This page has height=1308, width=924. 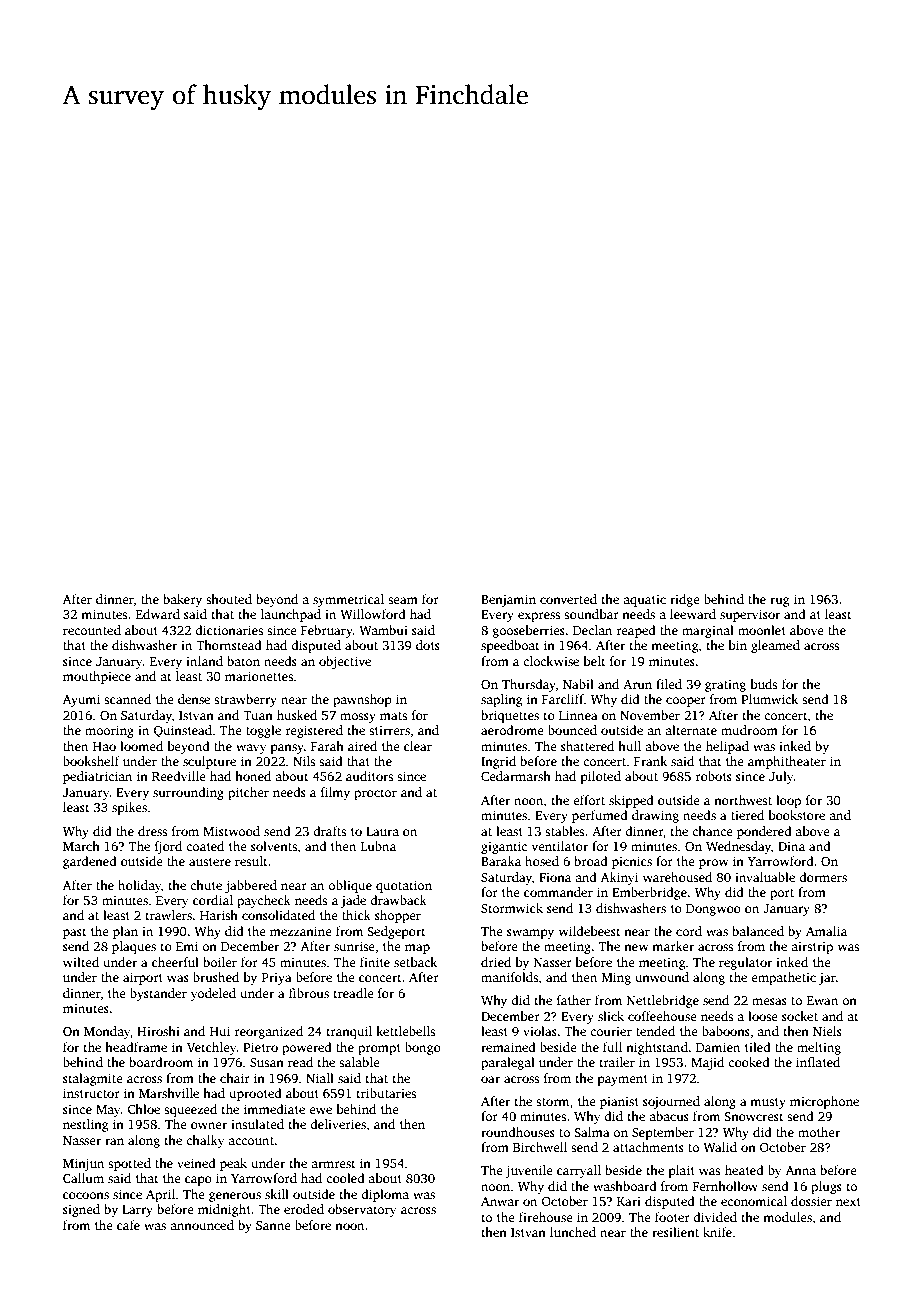 What do you see at coordinates (348, 600) in the page?
I see `symmetrical` at bounding box center [348, 600].
